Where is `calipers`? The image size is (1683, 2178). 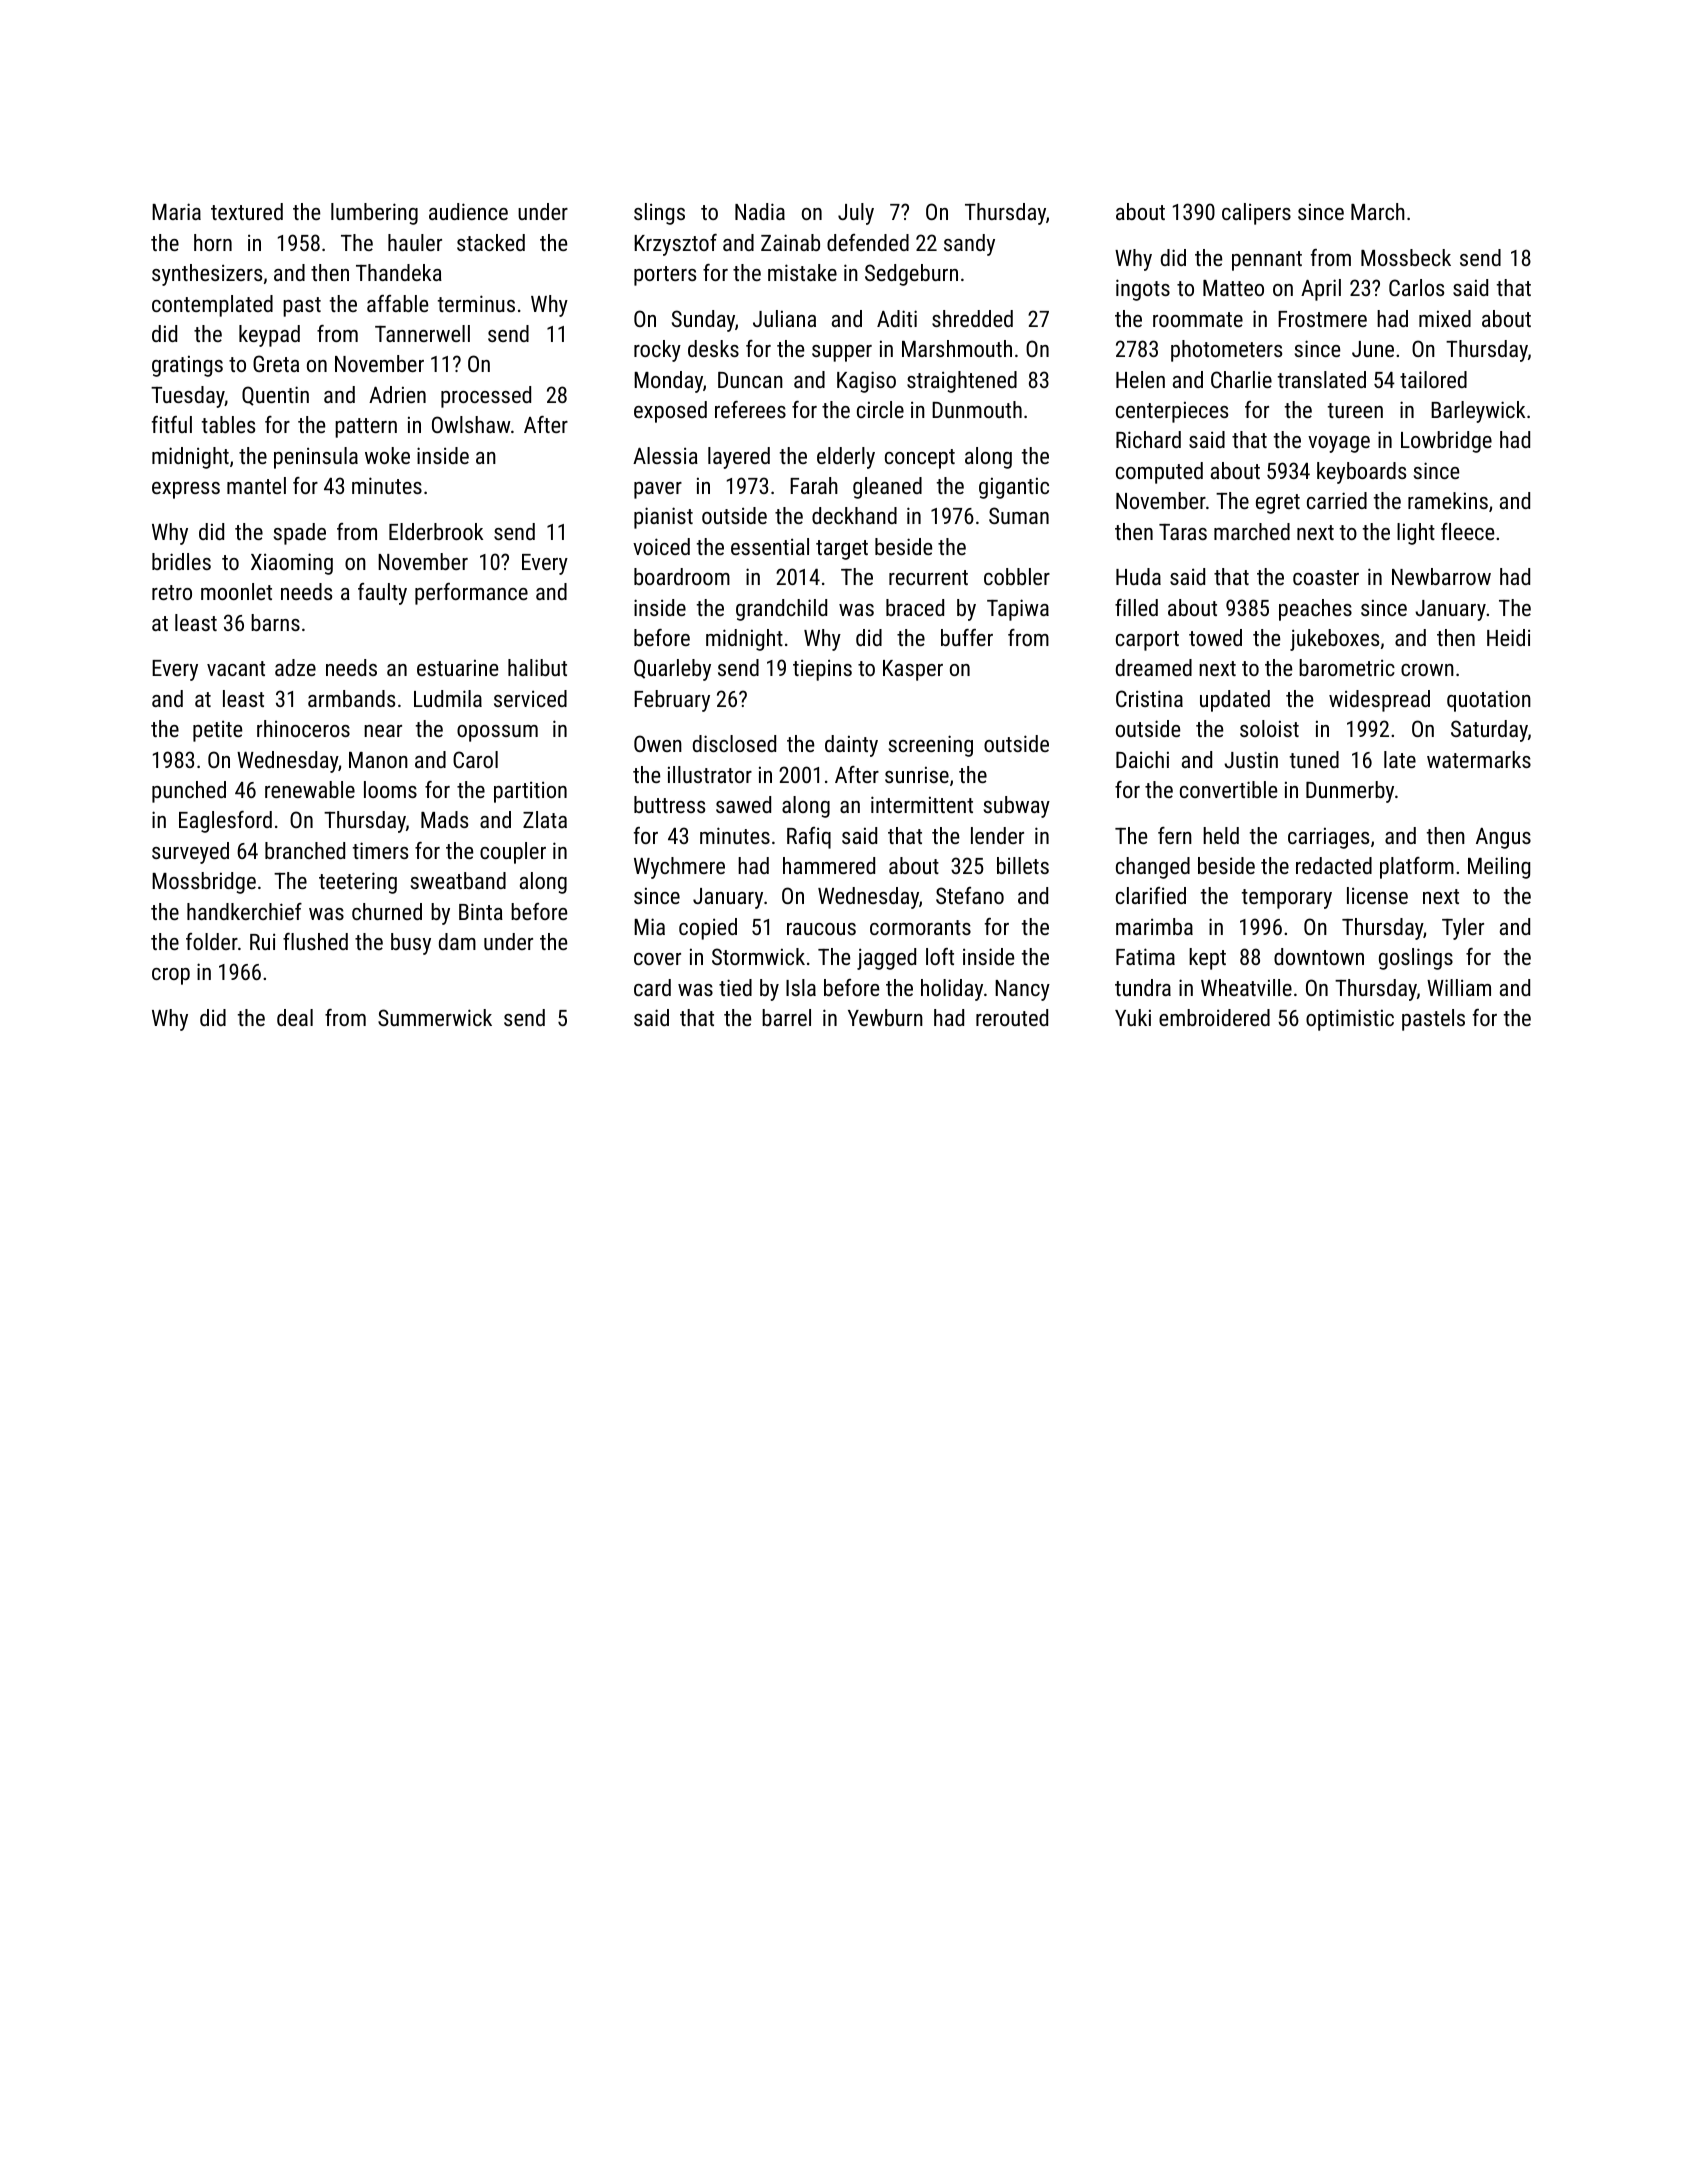 calipers is located at coordinates (1256, 214).
